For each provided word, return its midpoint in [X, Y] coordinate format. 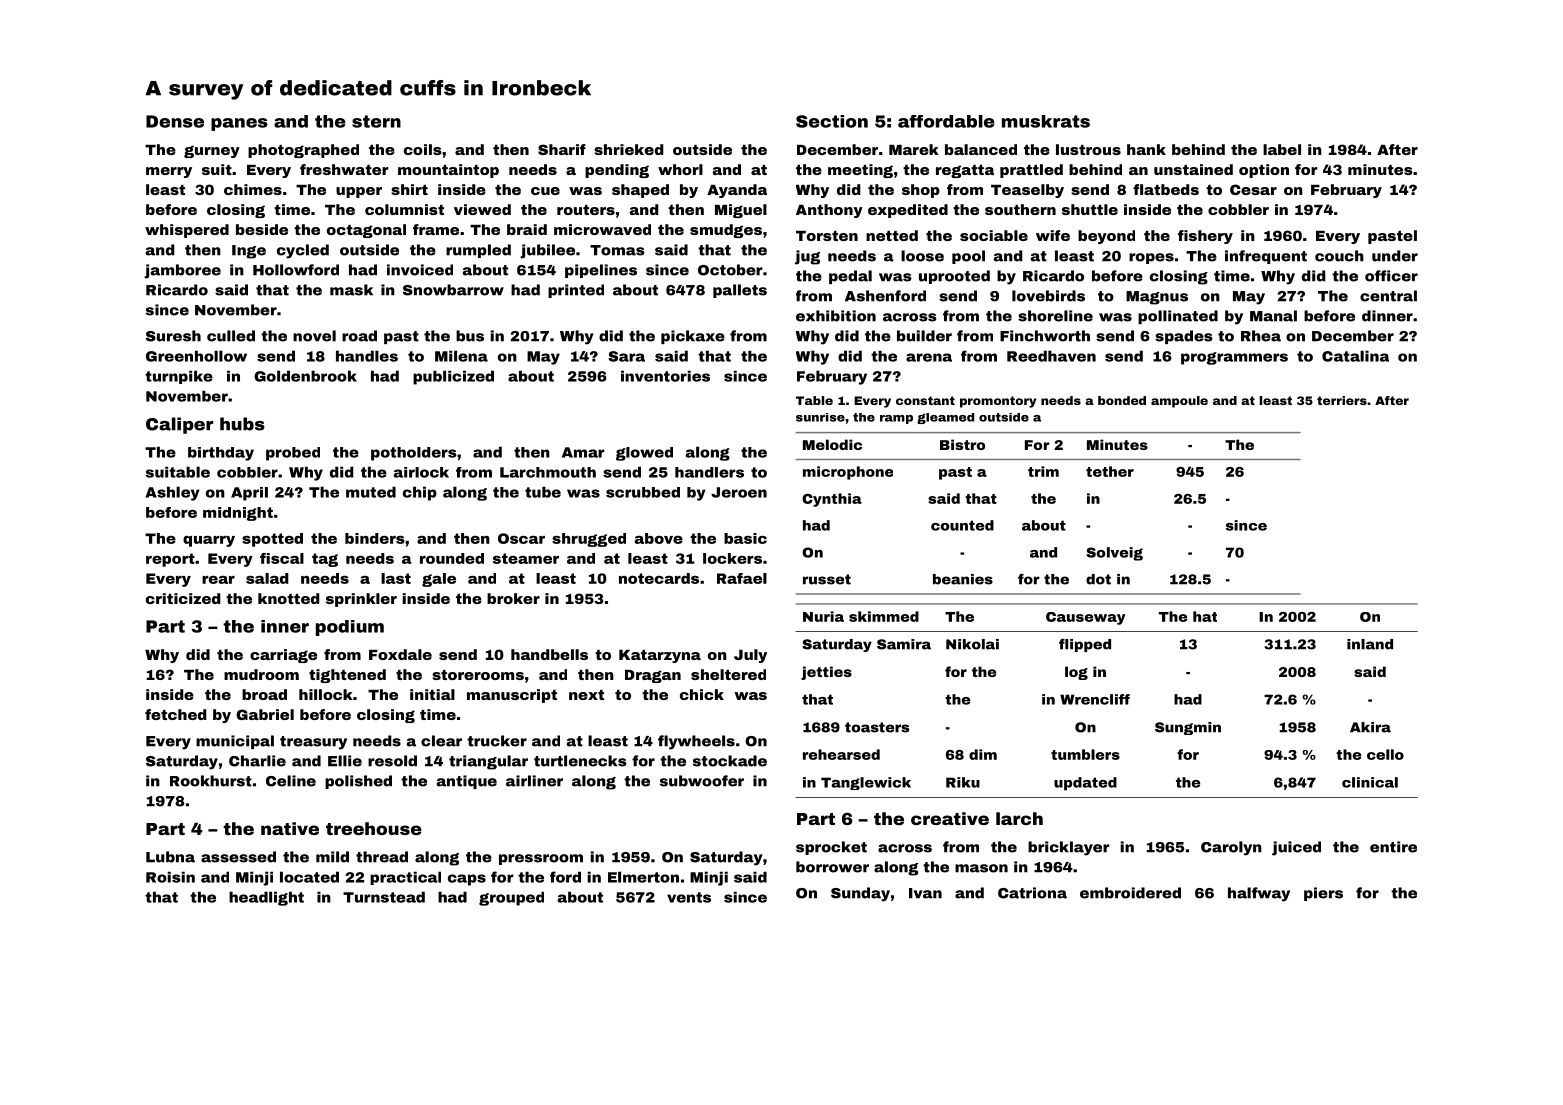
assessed [238, 857]
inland [1370, 644]
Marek [914, 149]
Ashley [172, 493]
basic [745, 538]
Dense [175, 121]
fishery [1205, 237]
